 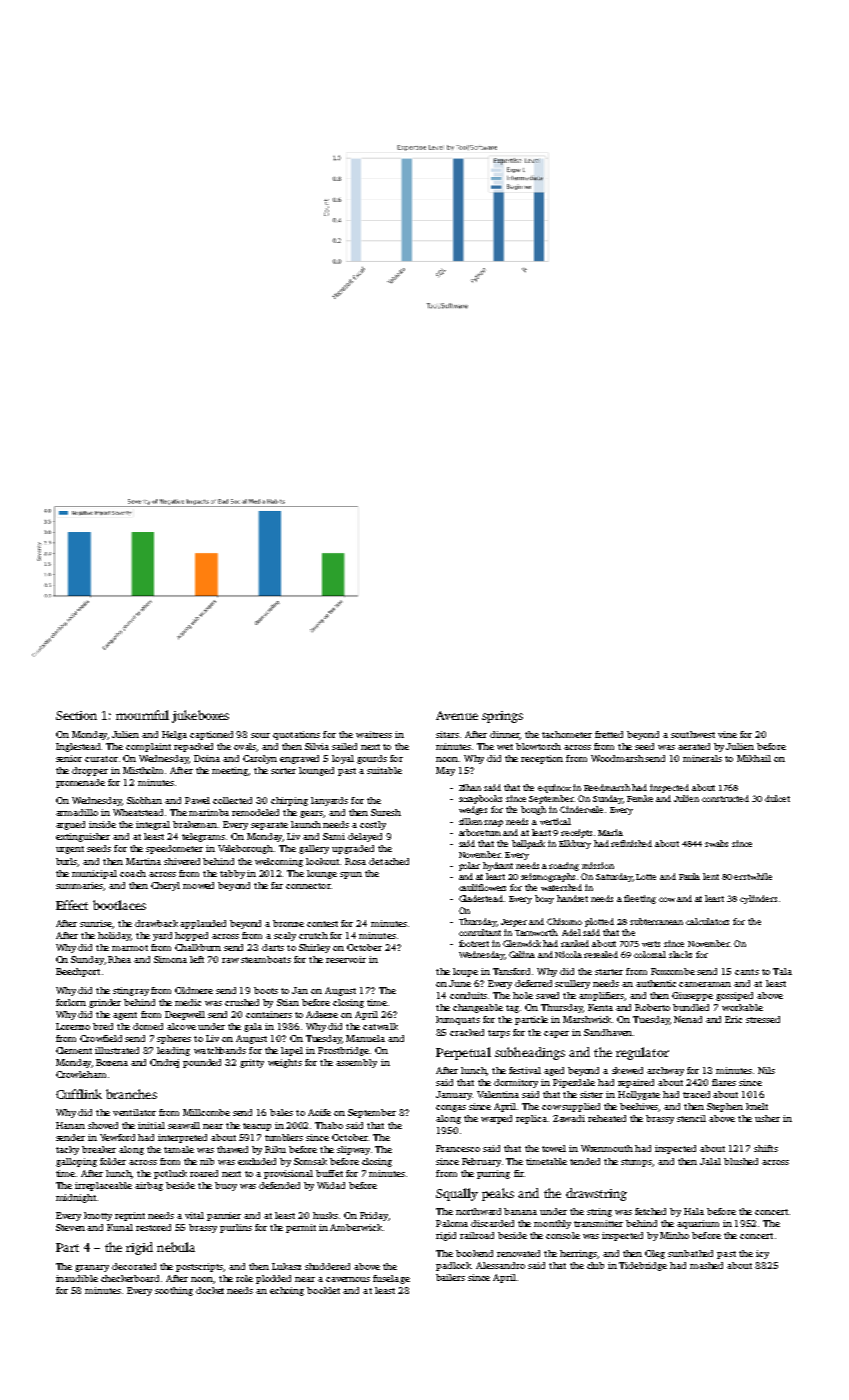 What do you see at coordinates (617, 758) in the screenshot?
I see `Woodmarsh` at bounding box center [617, 758].
